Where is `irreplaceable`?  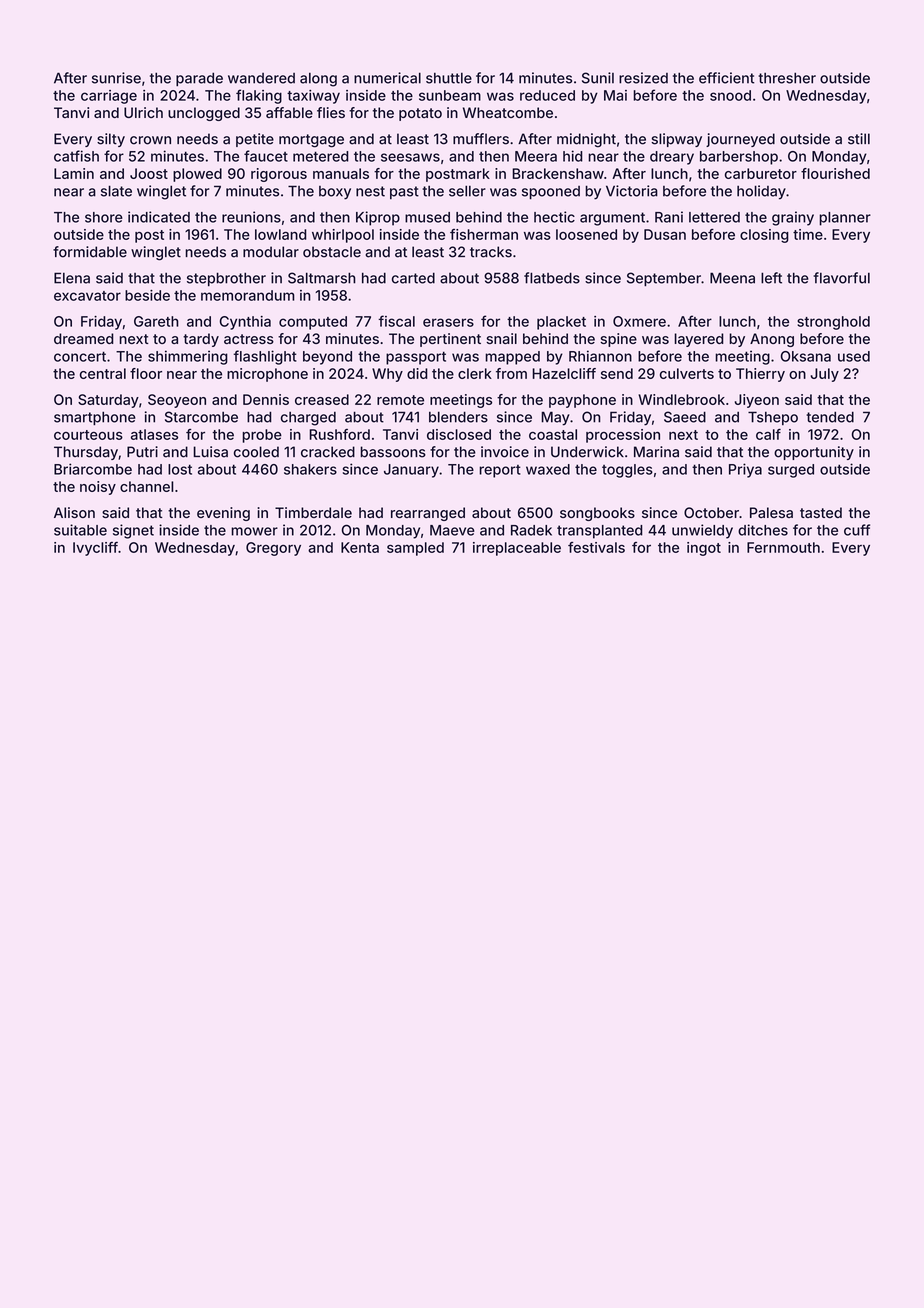
irreplaceable is located at coordinates (517, 549).
